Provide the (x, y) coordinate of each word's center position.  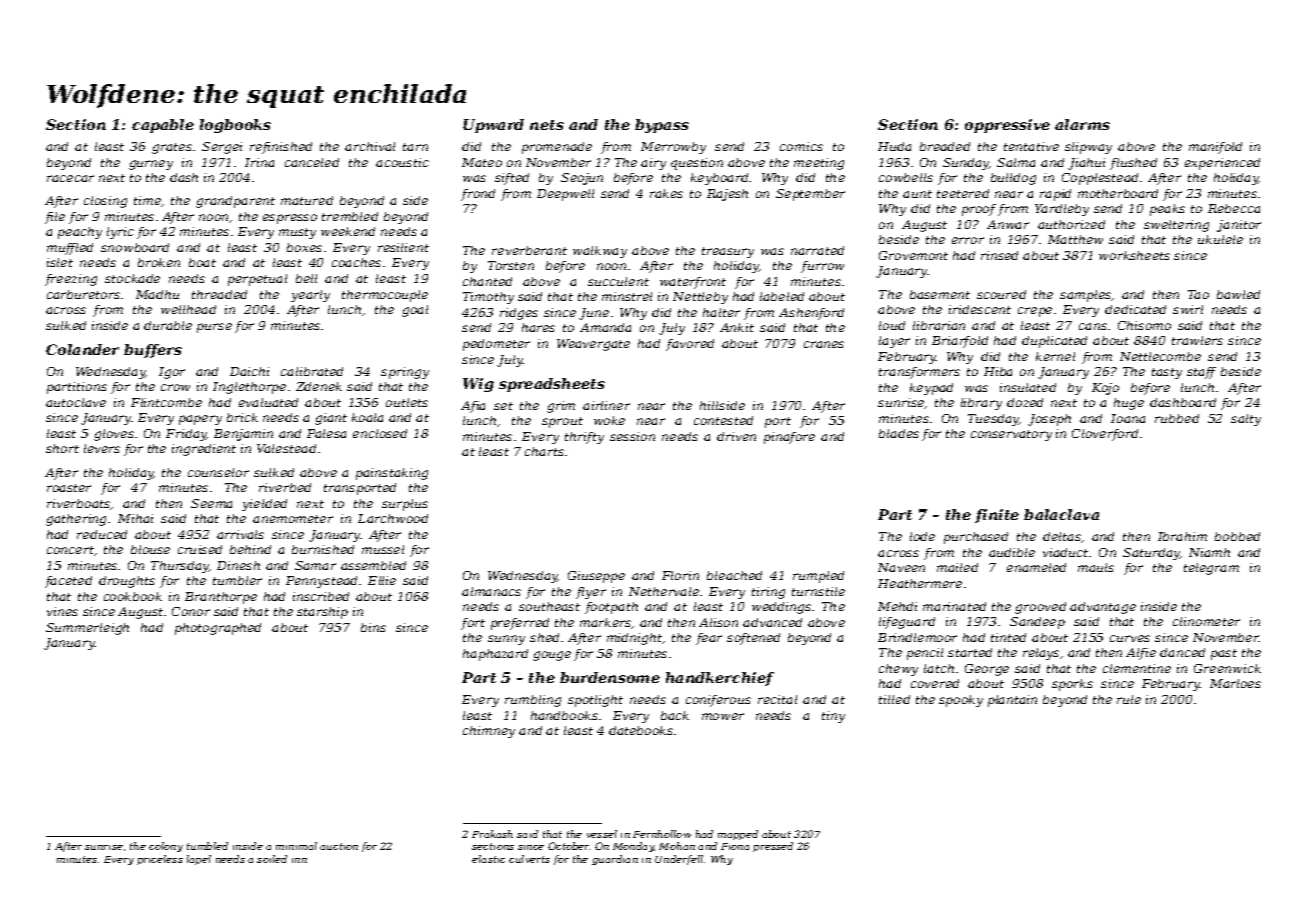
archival (370, 146)
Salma (1016, 162)
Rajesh (727, 195)
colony (166, 847)
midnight (635, 639)
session (632, 436)
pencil (925, 654)
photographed (218, 629)
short (62, 448)
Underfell (679, 860)
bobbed (1237, 536)
